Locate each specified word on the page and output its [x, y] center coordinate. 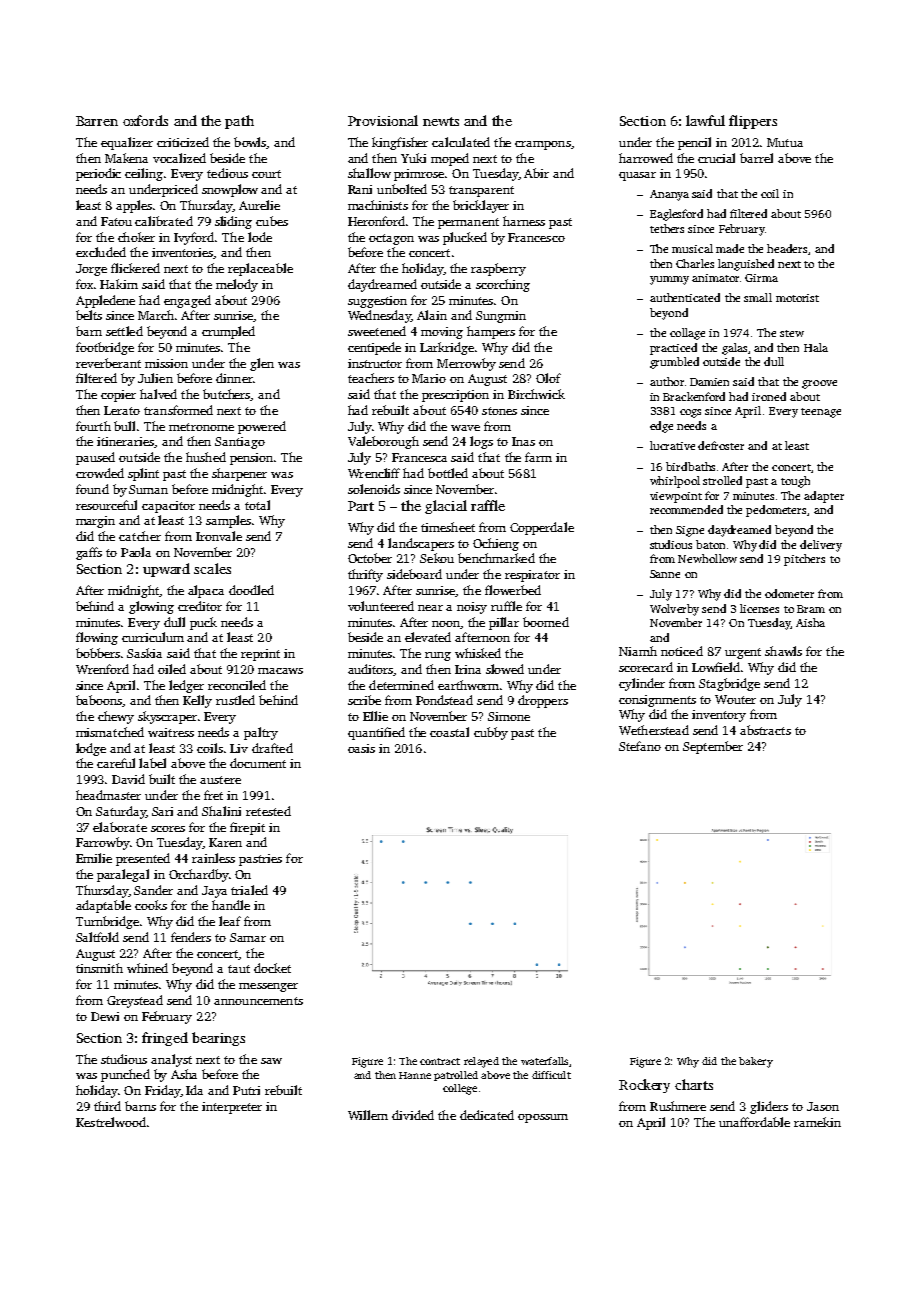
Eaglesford [676, 215]
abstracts [765, 730]
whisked [478, 653]
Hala [816, 347]
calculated [461, 142]
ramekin [817, 1122]
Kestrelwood [111, 1122]
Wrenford [102, 669]
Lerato [122, 410]
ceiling [144, 174]
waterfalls [544, 1061]
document [258, 763]
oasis [361, 748]
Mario [429, 378]
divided [413, 1115]
